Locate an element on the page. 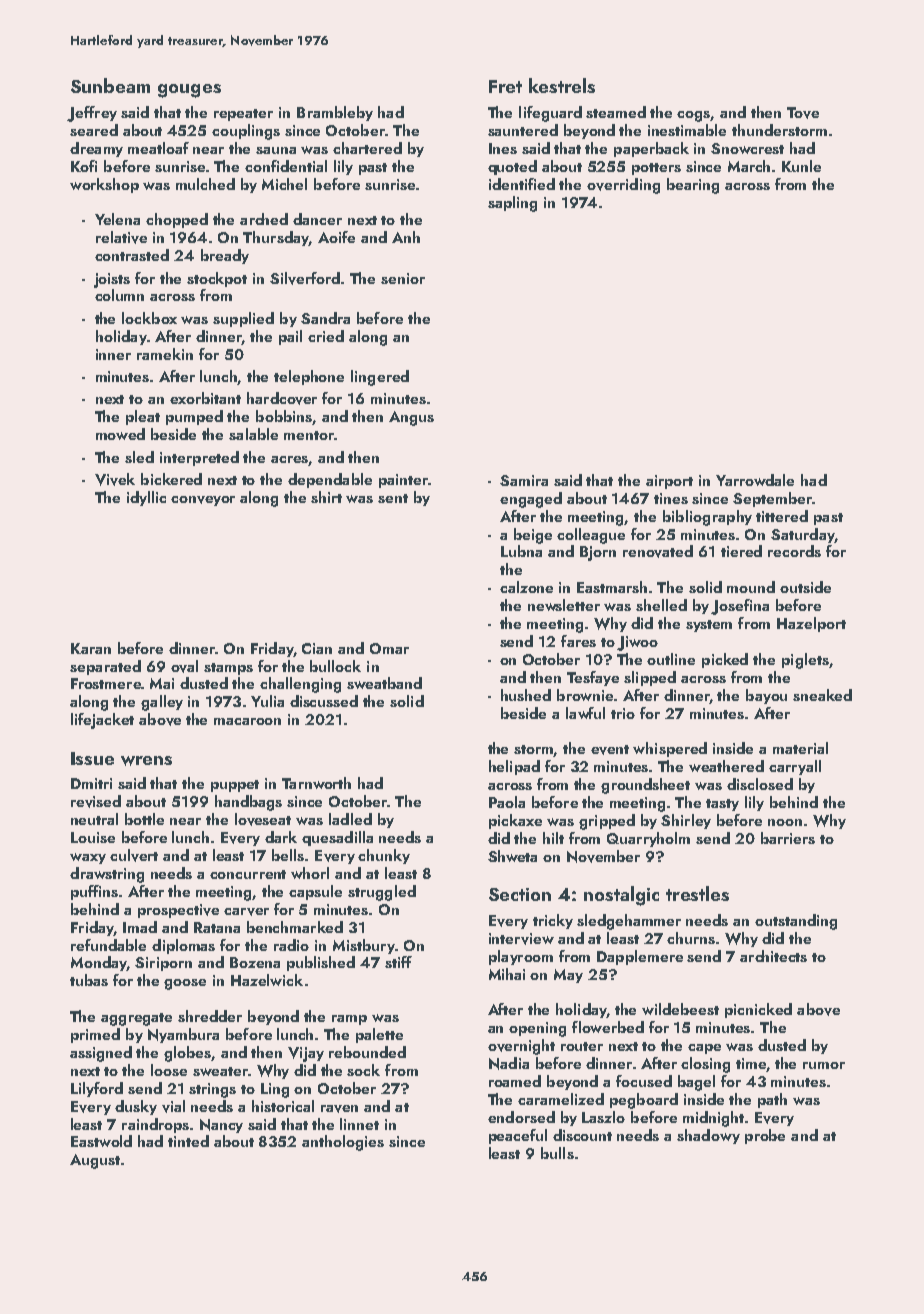 The image size is (924, 1314). anthologies is located at coordinates (343, 1143).
